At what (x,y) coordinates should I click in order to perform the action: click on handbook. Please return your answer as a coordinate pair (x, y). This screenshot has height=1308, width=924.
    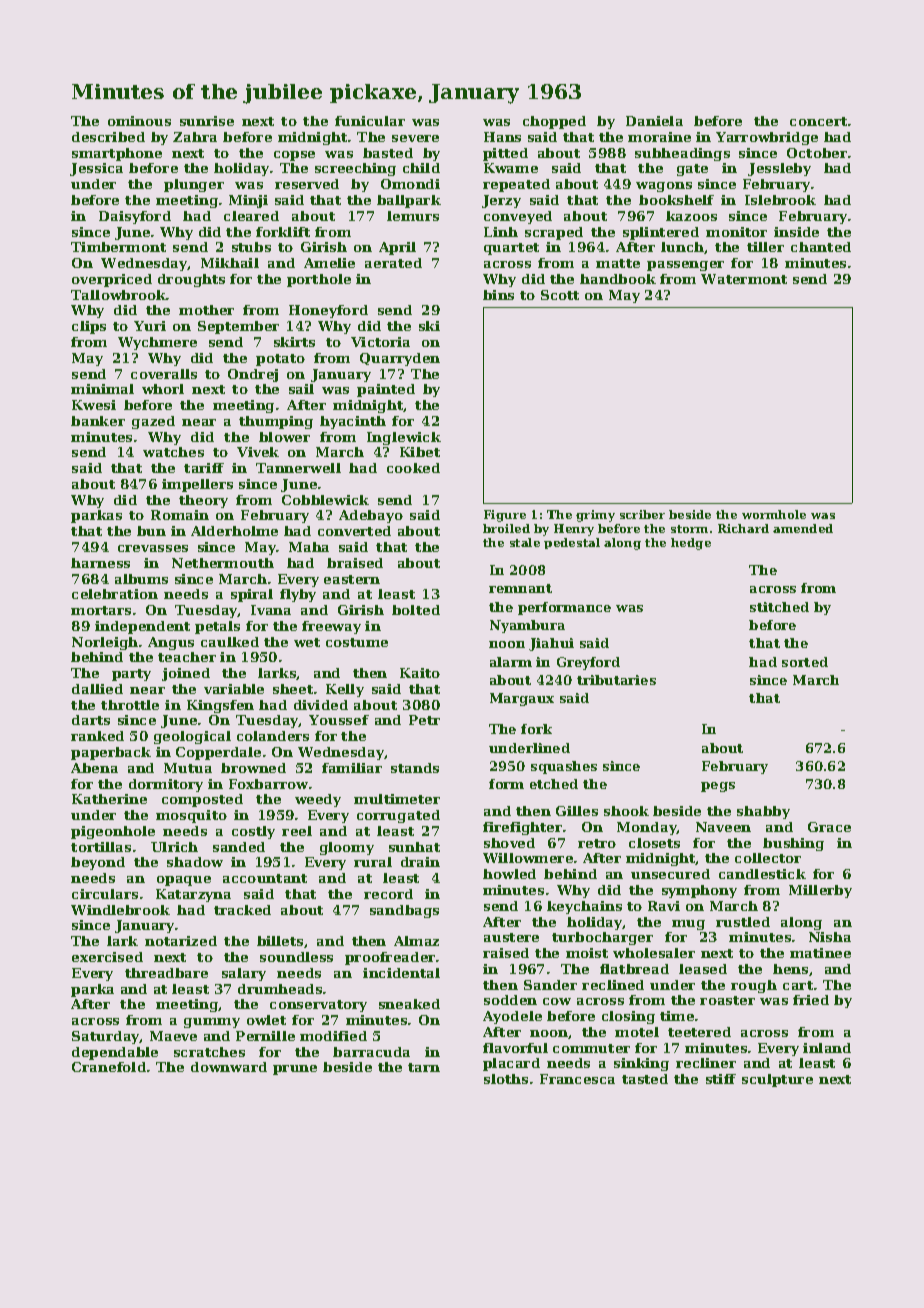
    Looking at the image, I should click on (618, 279).
